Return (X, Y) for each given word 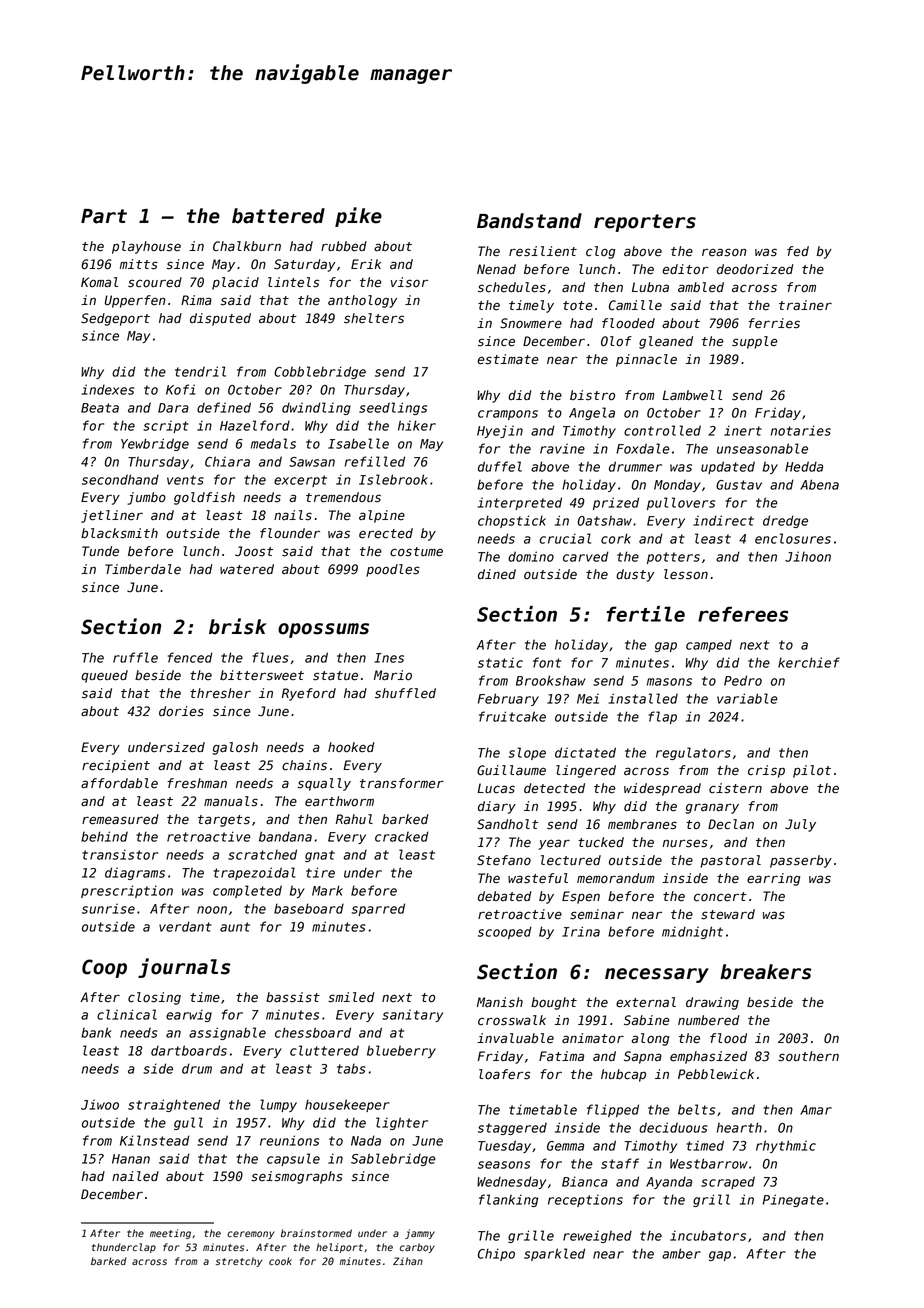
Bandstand (529, 221)
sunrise (108, 908)
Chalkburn (247, 246)
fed (798, 251)
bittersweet (262, 675)
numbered (709, 1020)
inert (743, 431)
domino (531, 556)
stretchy (239, 1262)
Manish (500, 1002)
